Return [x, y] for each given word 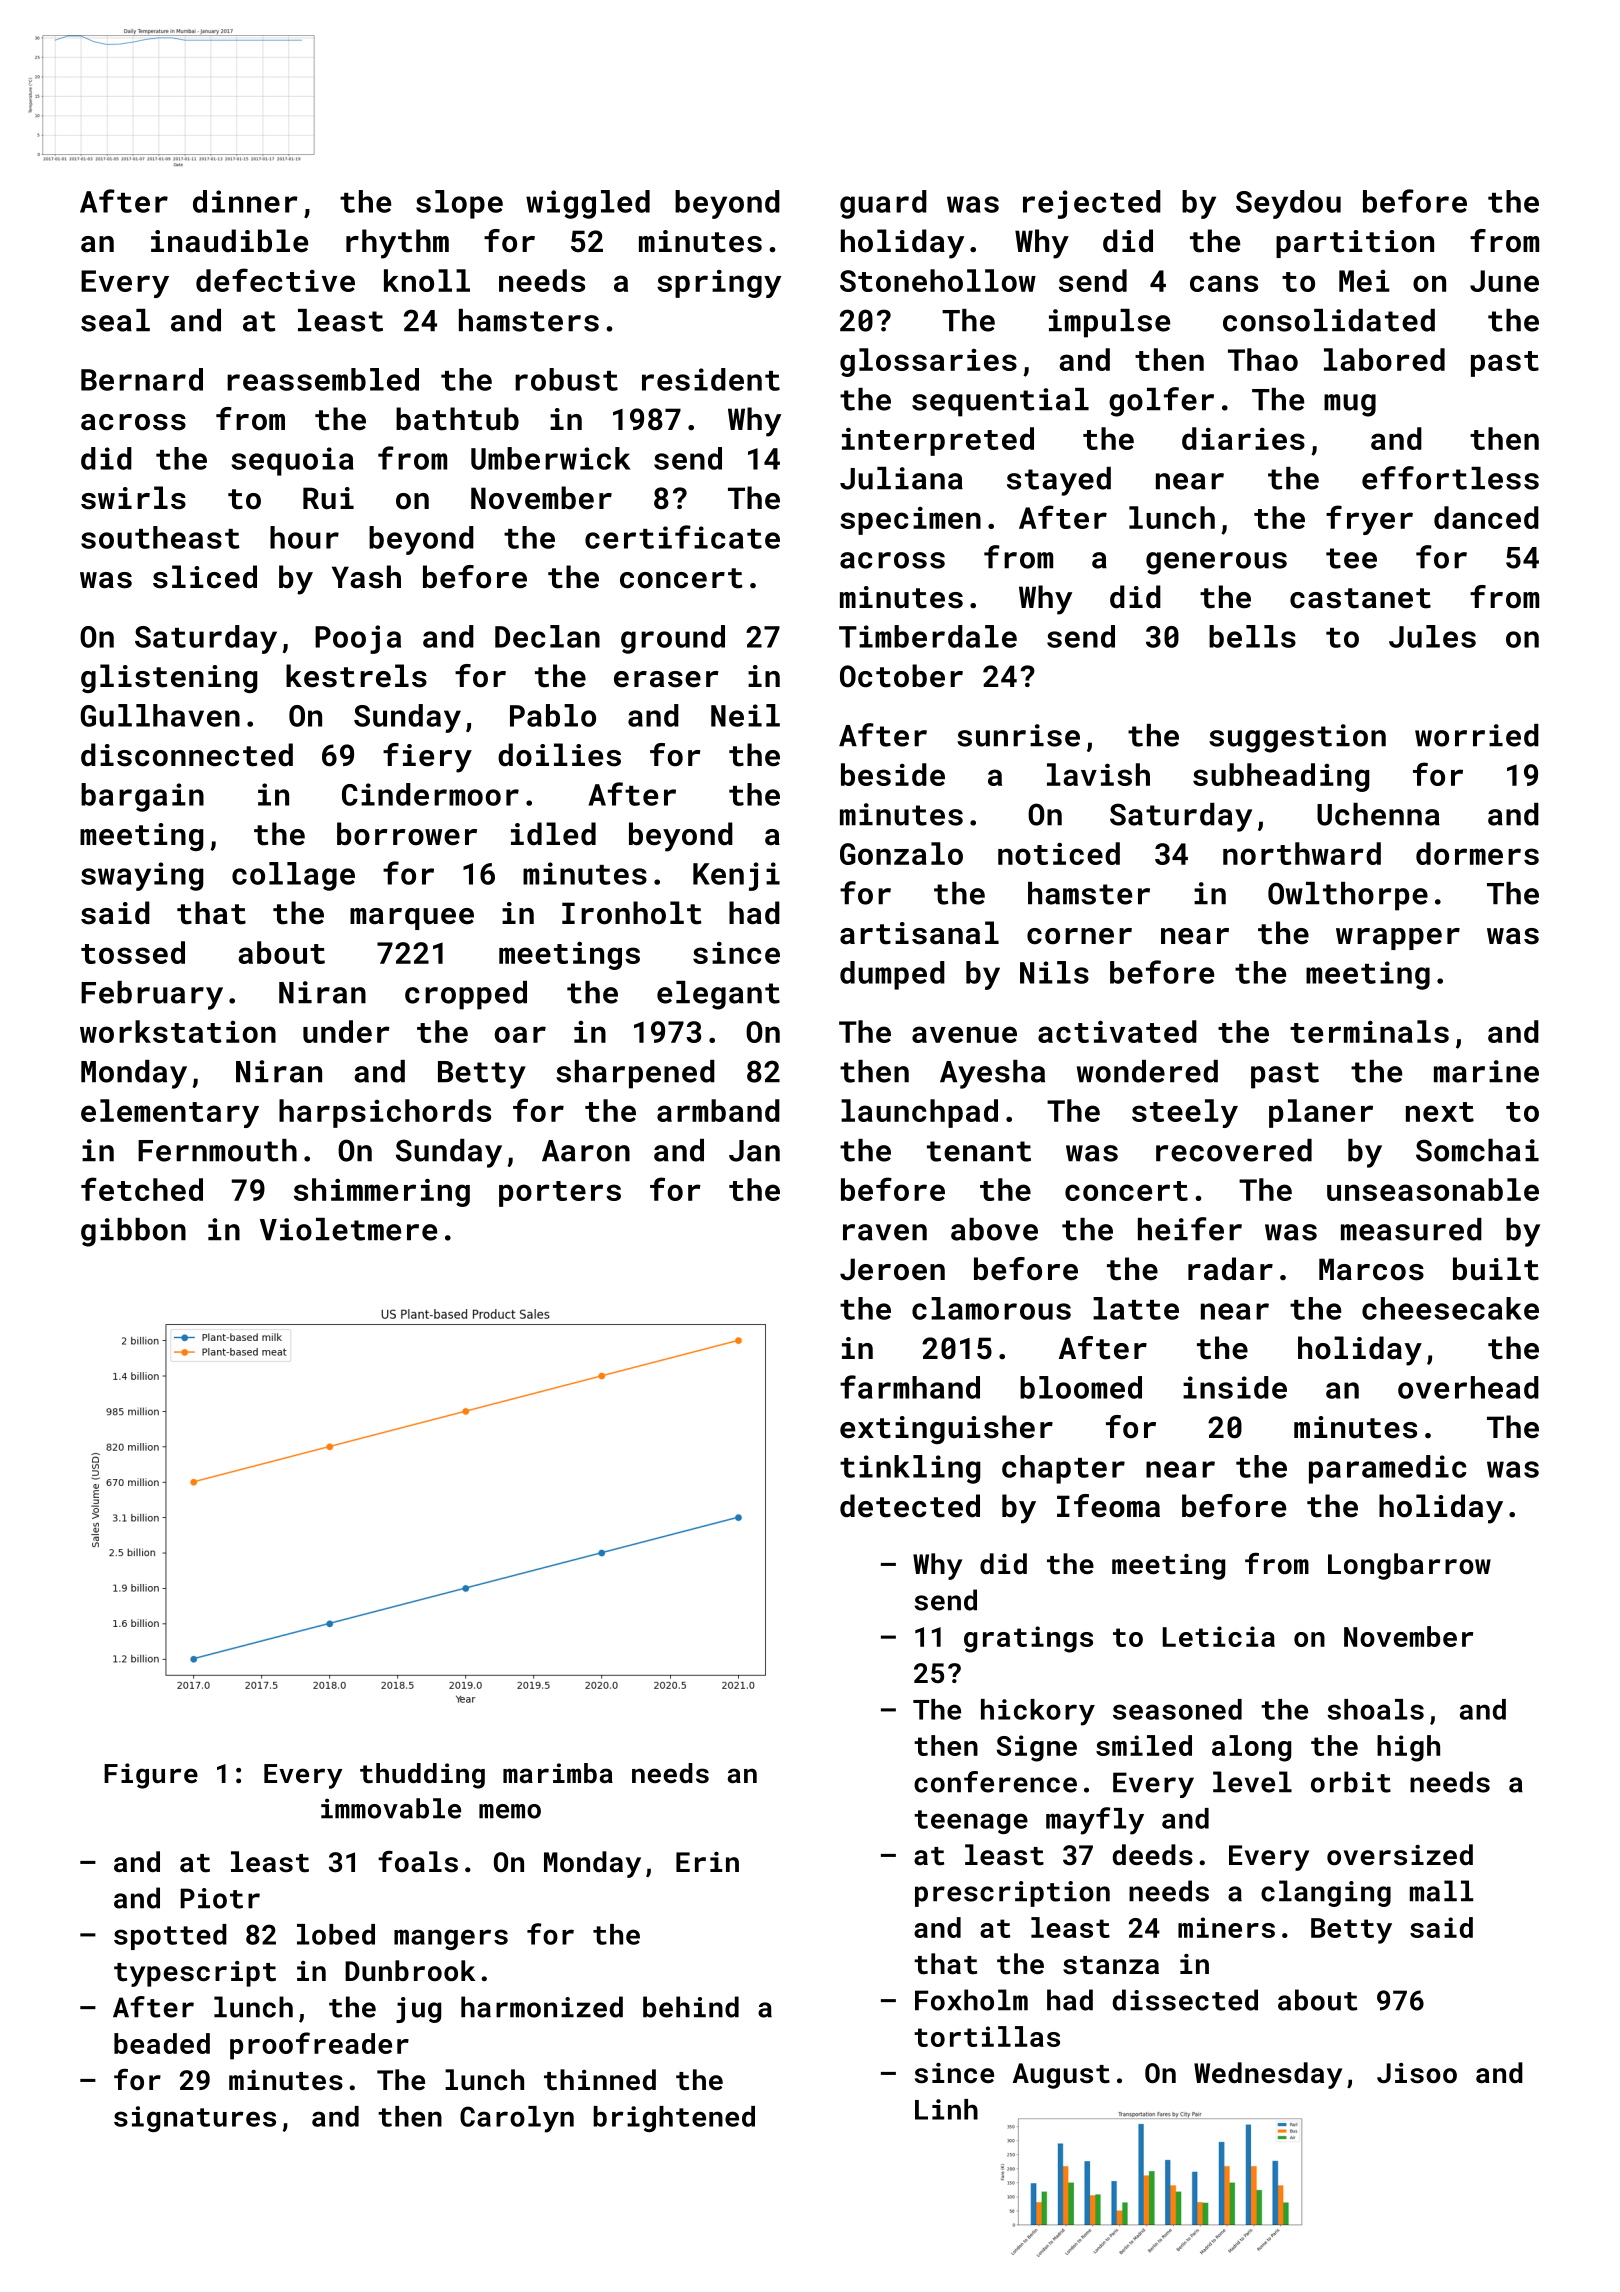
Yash [366, 577]
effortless [1450, 478]
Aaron [586, 1151]
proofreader [319, 2046]
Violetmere [348, 1229]
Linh [946, 2109]
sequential [1000, 402]
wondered [1147, 1071]
